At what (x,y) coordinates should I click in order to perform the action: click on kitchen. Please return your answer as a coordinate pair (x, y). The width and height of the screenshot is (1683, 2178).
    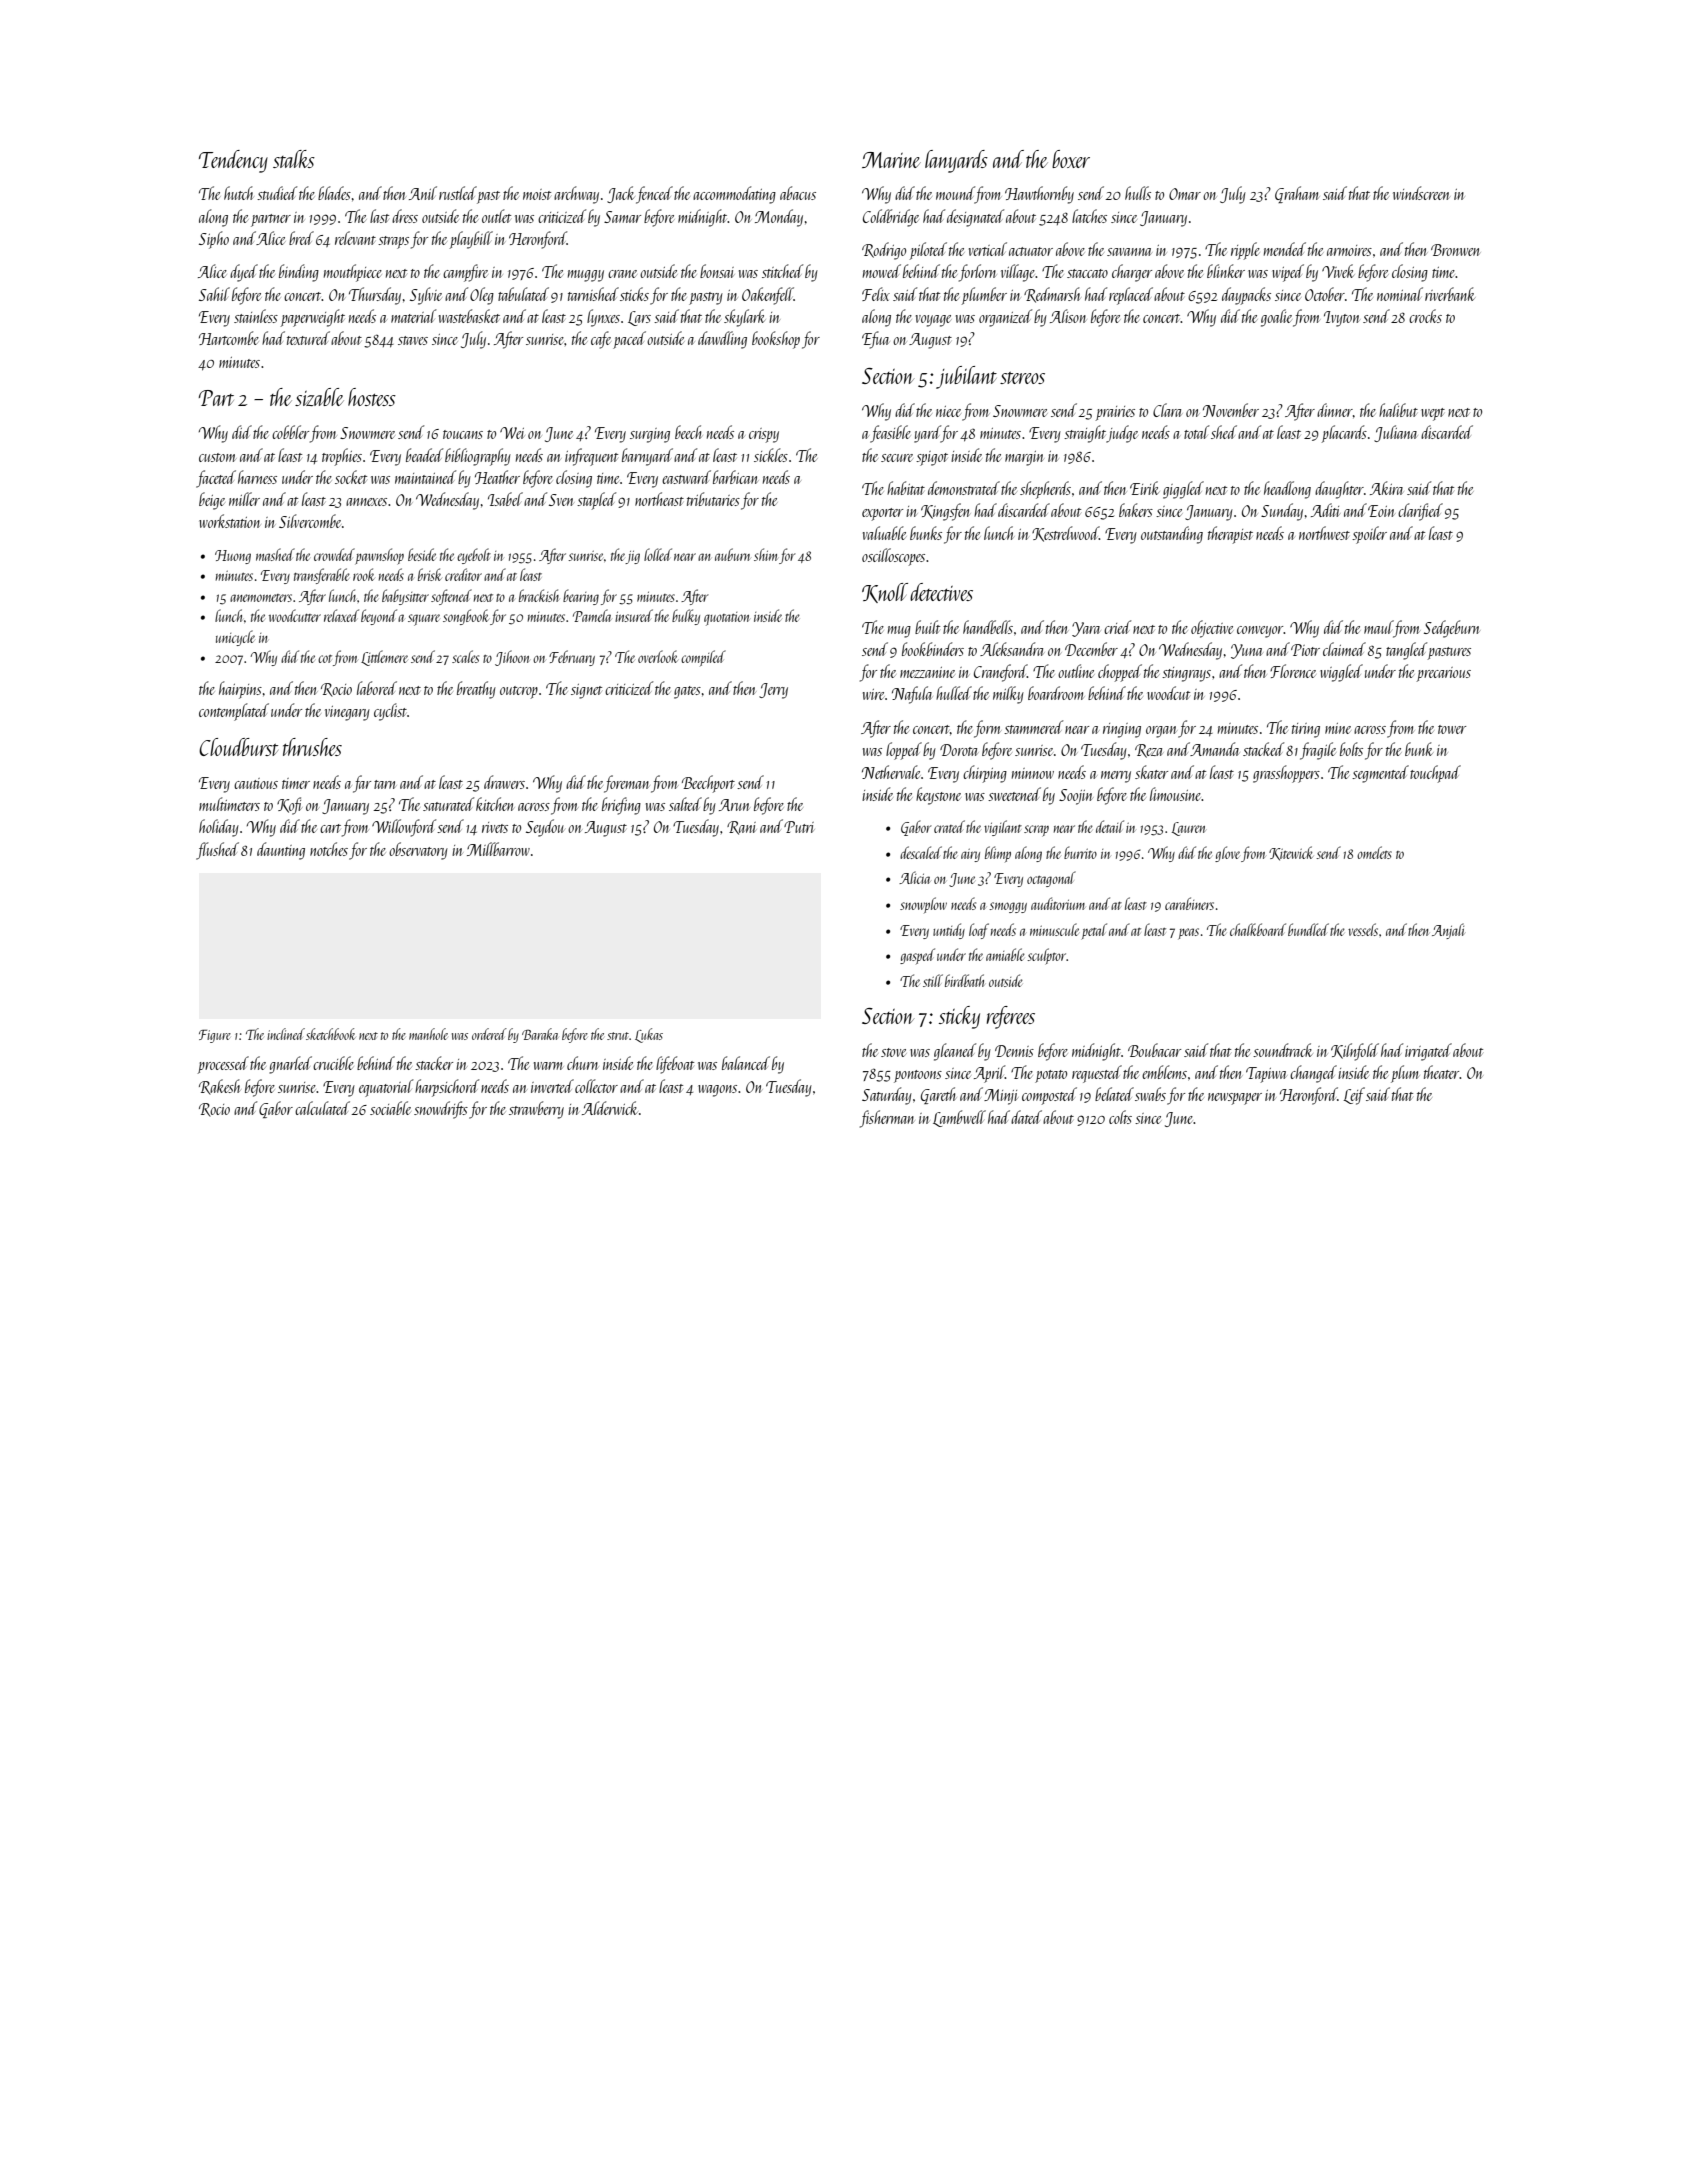
    Looking at the image, I should click on (494, 804).
